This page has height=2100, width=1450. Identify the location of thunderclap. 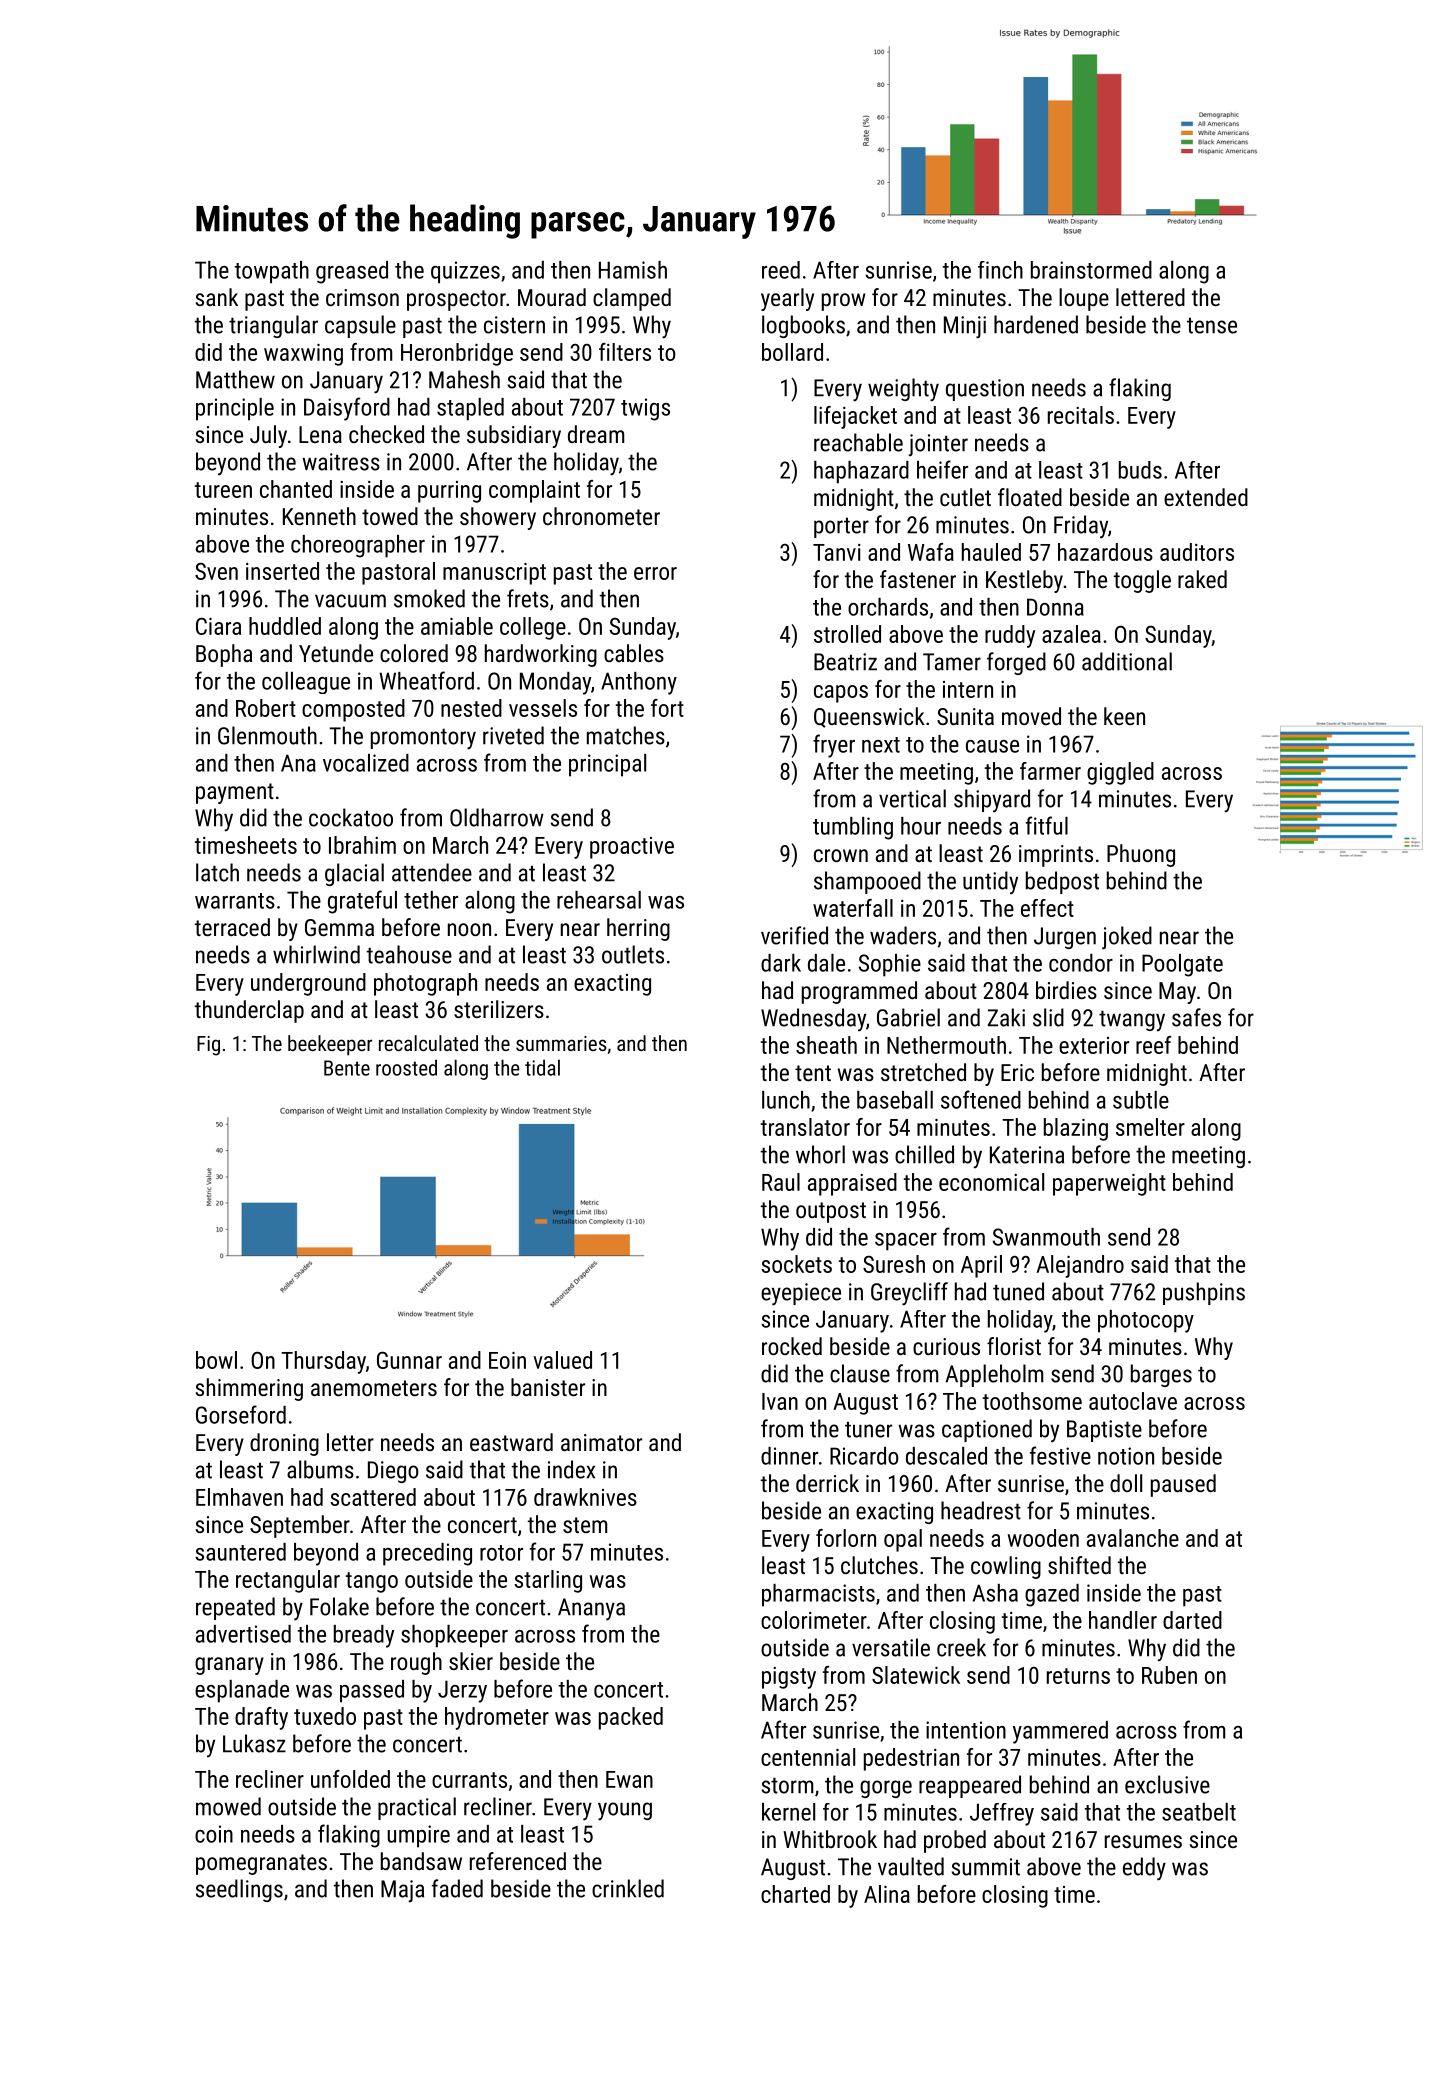
(249, 1011).
